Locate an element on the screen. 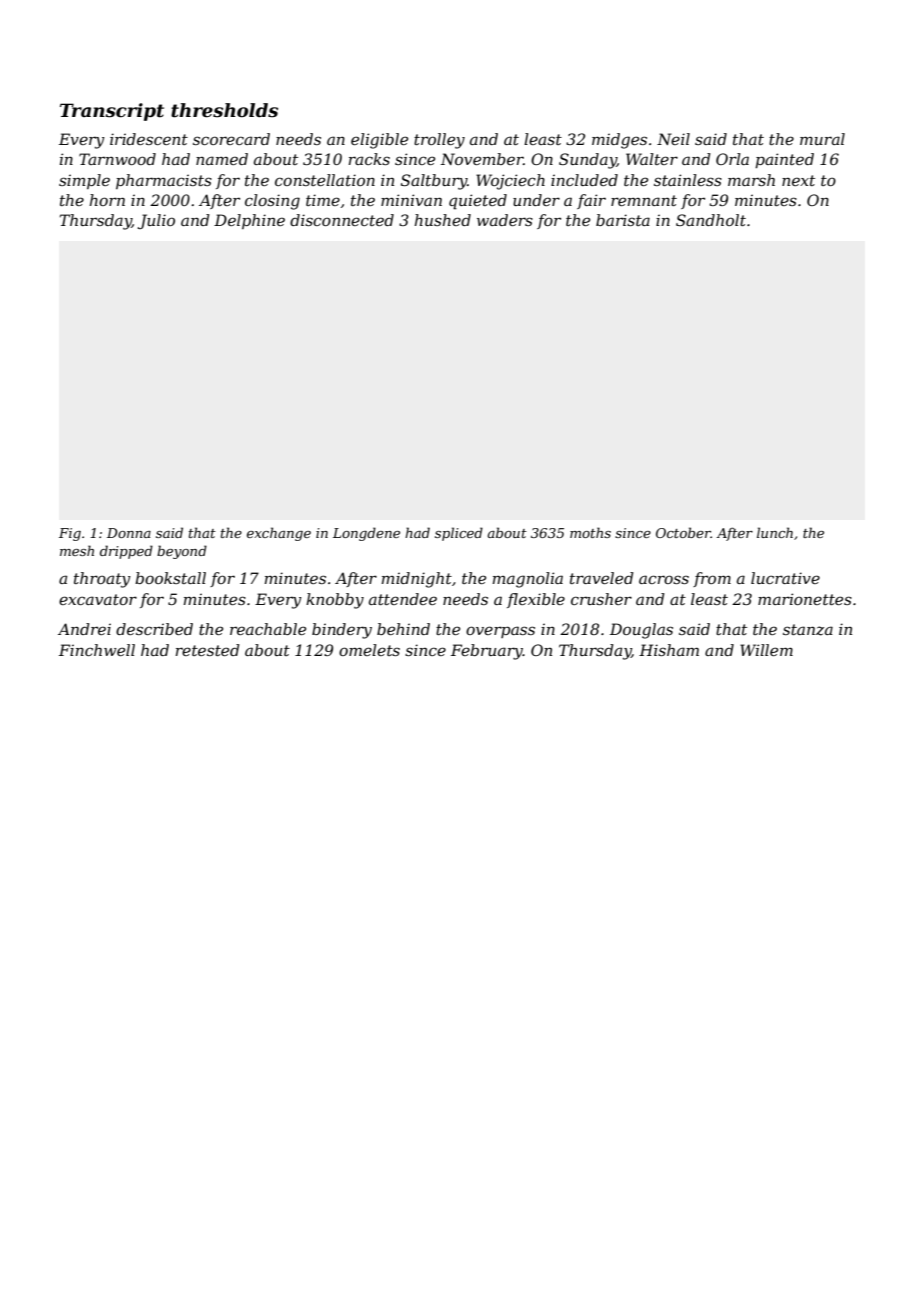 The height and width of the screenshot is (1308, 924). Delphine is located at coordinates (249, 221).
